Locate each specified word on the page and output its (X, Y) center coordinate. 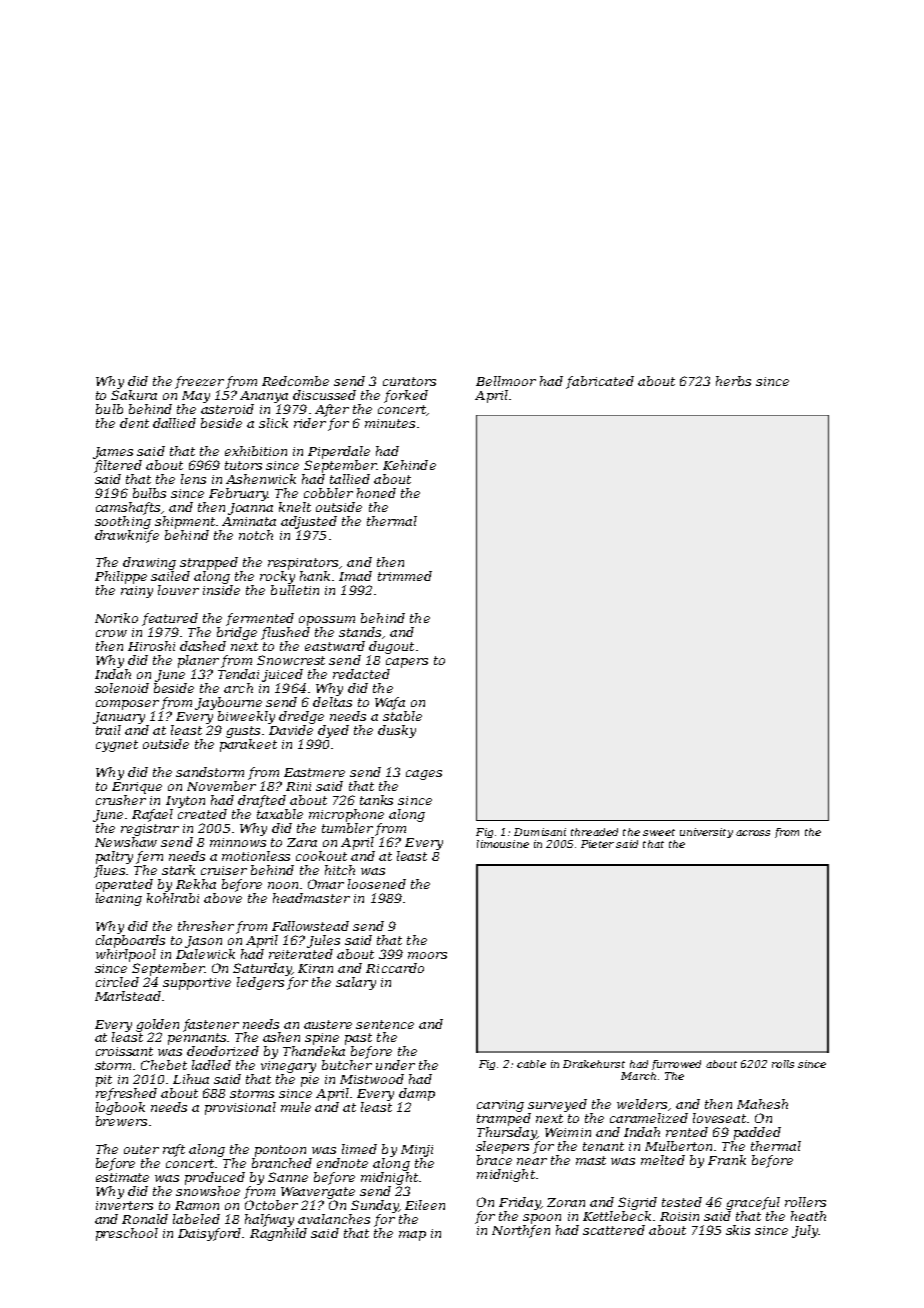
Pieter (597, 844)
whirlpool (126, 955)
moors (427, 955)
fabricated (600, 382)
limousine (503, 844)
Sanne (288, 1177)
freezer (199, 382)
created (202, 814)
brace (494, 1160)
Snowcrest (291, 660)
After (332, 410)
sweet (659, 832)
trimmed (405, 576)
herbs (733, 381)
